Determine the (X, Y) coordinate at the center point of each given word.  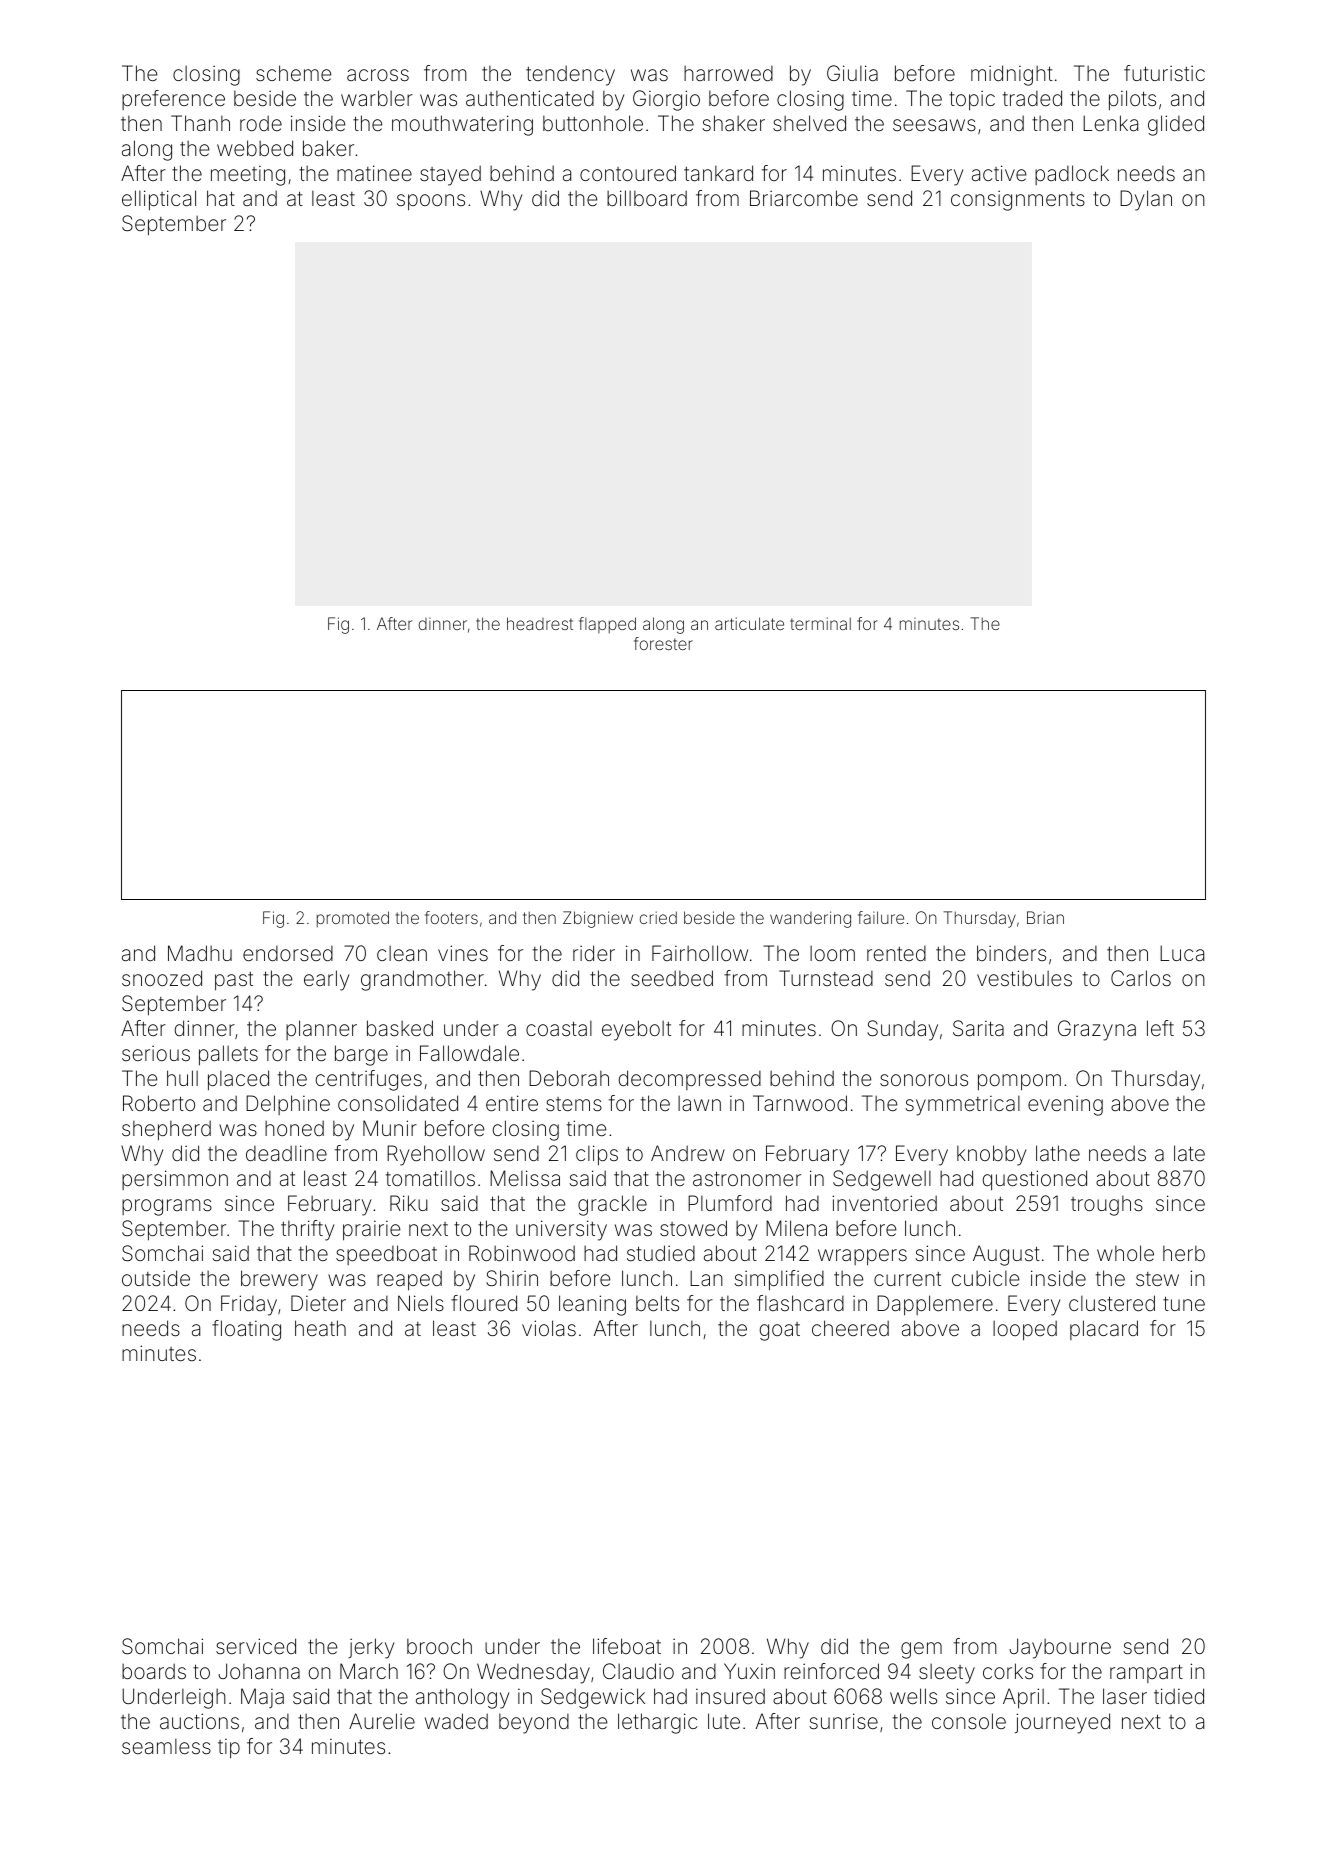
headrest (540, 623)
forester (663, 643)
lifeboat (627, 1646)
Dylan (1146, 200)
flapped (607, 625)
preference (173, 100)
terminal (820, 623)
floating (246, 1330)
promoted (353, 919)
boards (154, 1671)
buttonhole (593, 123)
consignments (1018, 201)
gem (921, 1650)
